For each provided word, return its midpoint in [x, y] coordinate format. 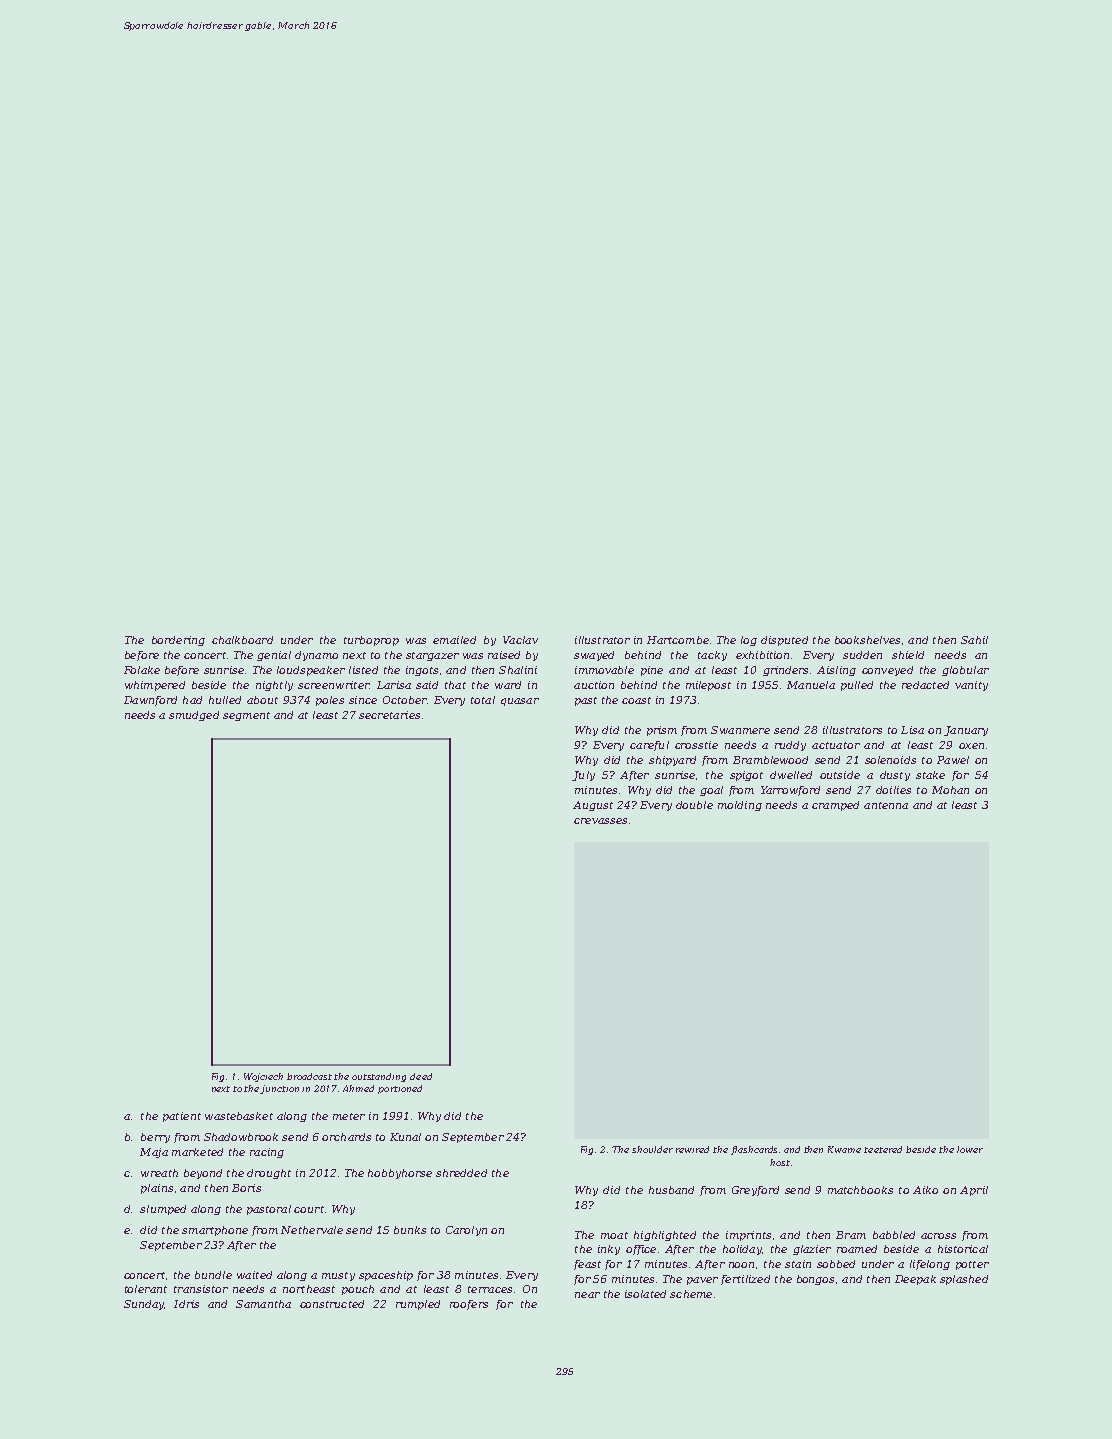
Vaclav [520, 640]
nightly [274, 686]
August [593, 806]
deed [421, 1076]
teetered [883, 1149]
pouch [358, 1290]
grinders [785, 671]
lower [970, 1149]
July [583, 776]
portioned [400, 1089]
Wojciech [263, 1077]
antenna [886, 805]
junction [280, 1089]
